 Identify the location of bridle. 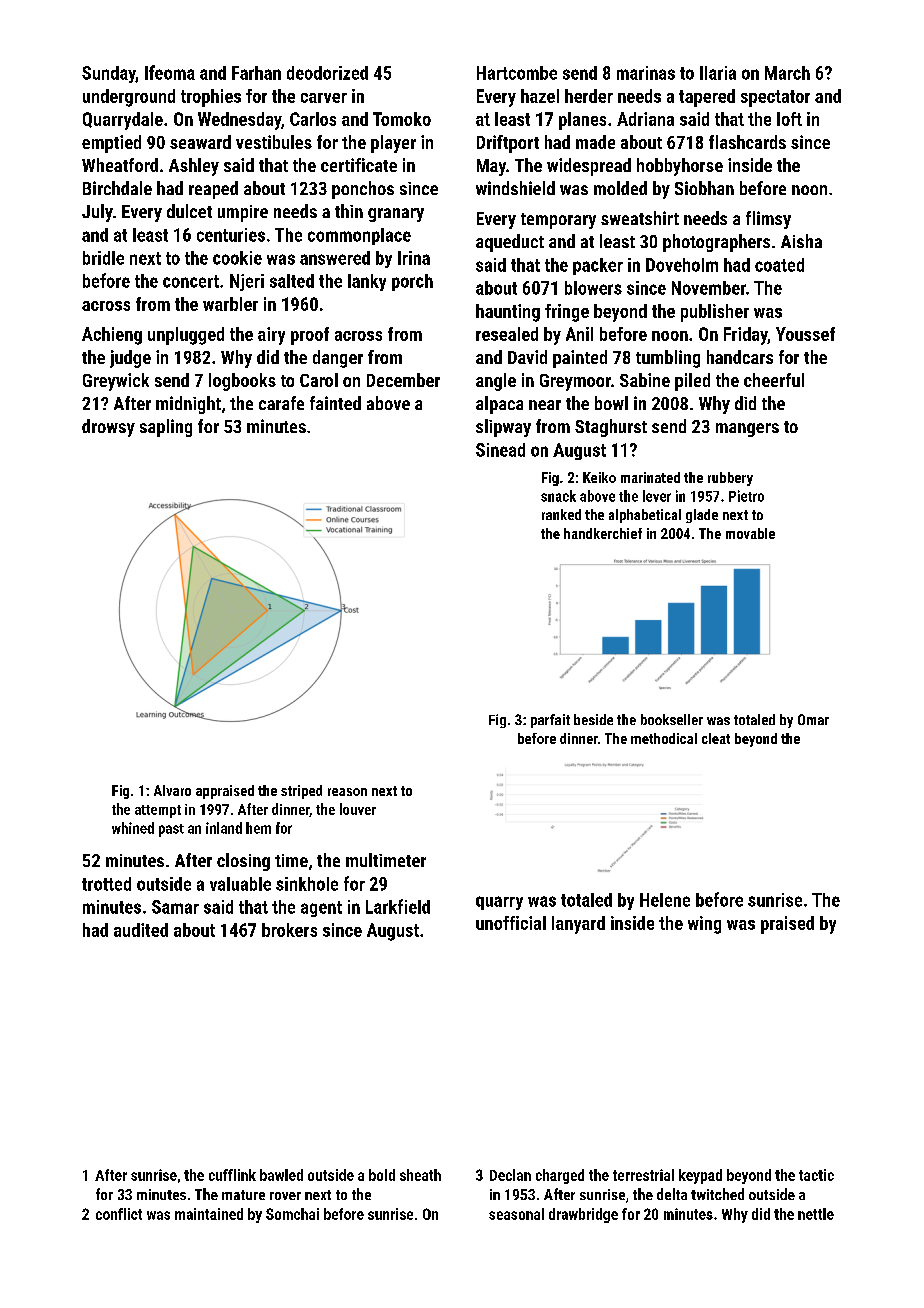
(103, 258).
